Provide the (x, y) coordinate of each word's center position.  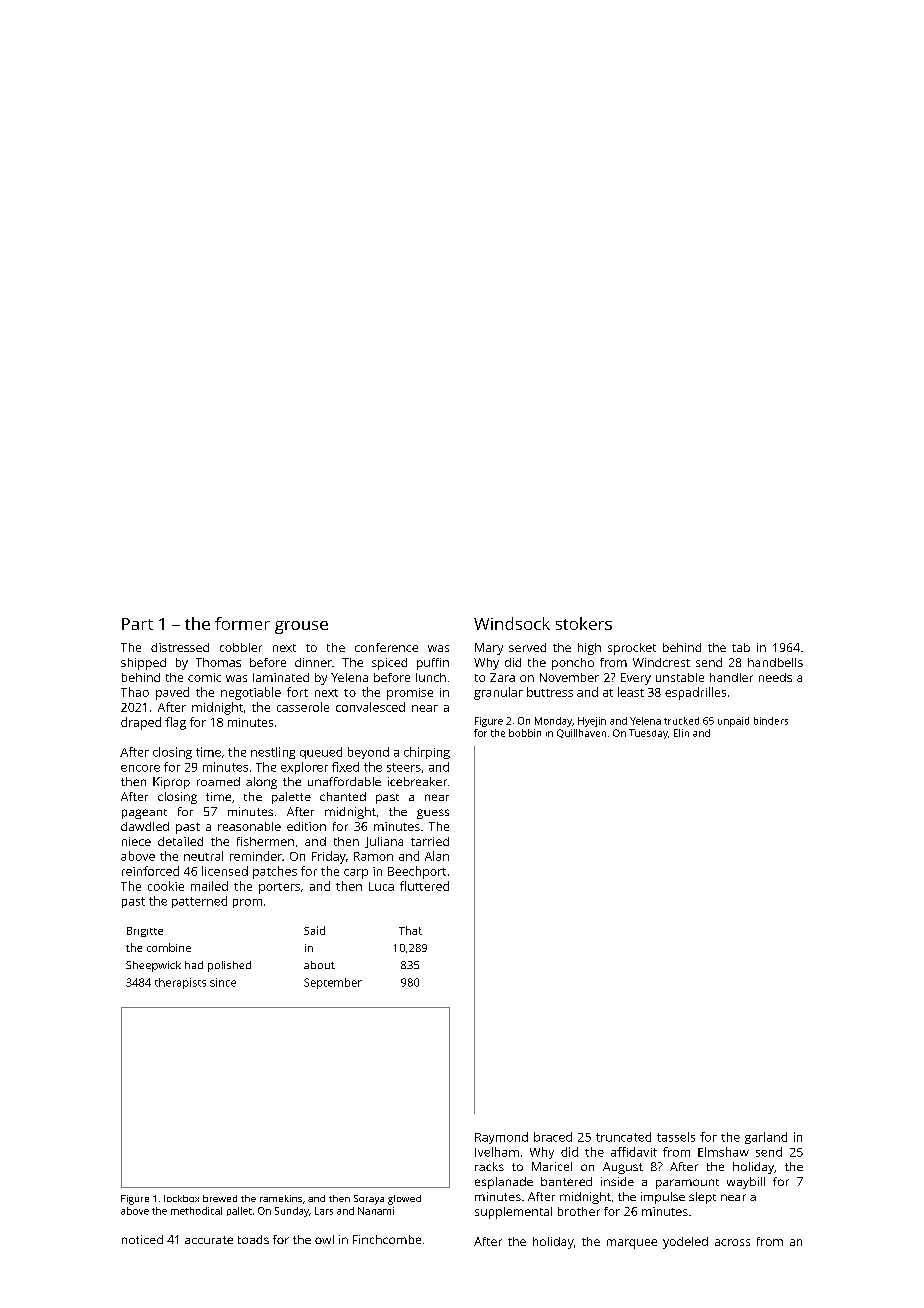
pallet (239, 1211)
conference (386, 647)
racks (489, 1166)
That (410, 930)
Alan (437, 856)
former (242, 623)
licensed (225, 871)
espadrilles (695, 693)
